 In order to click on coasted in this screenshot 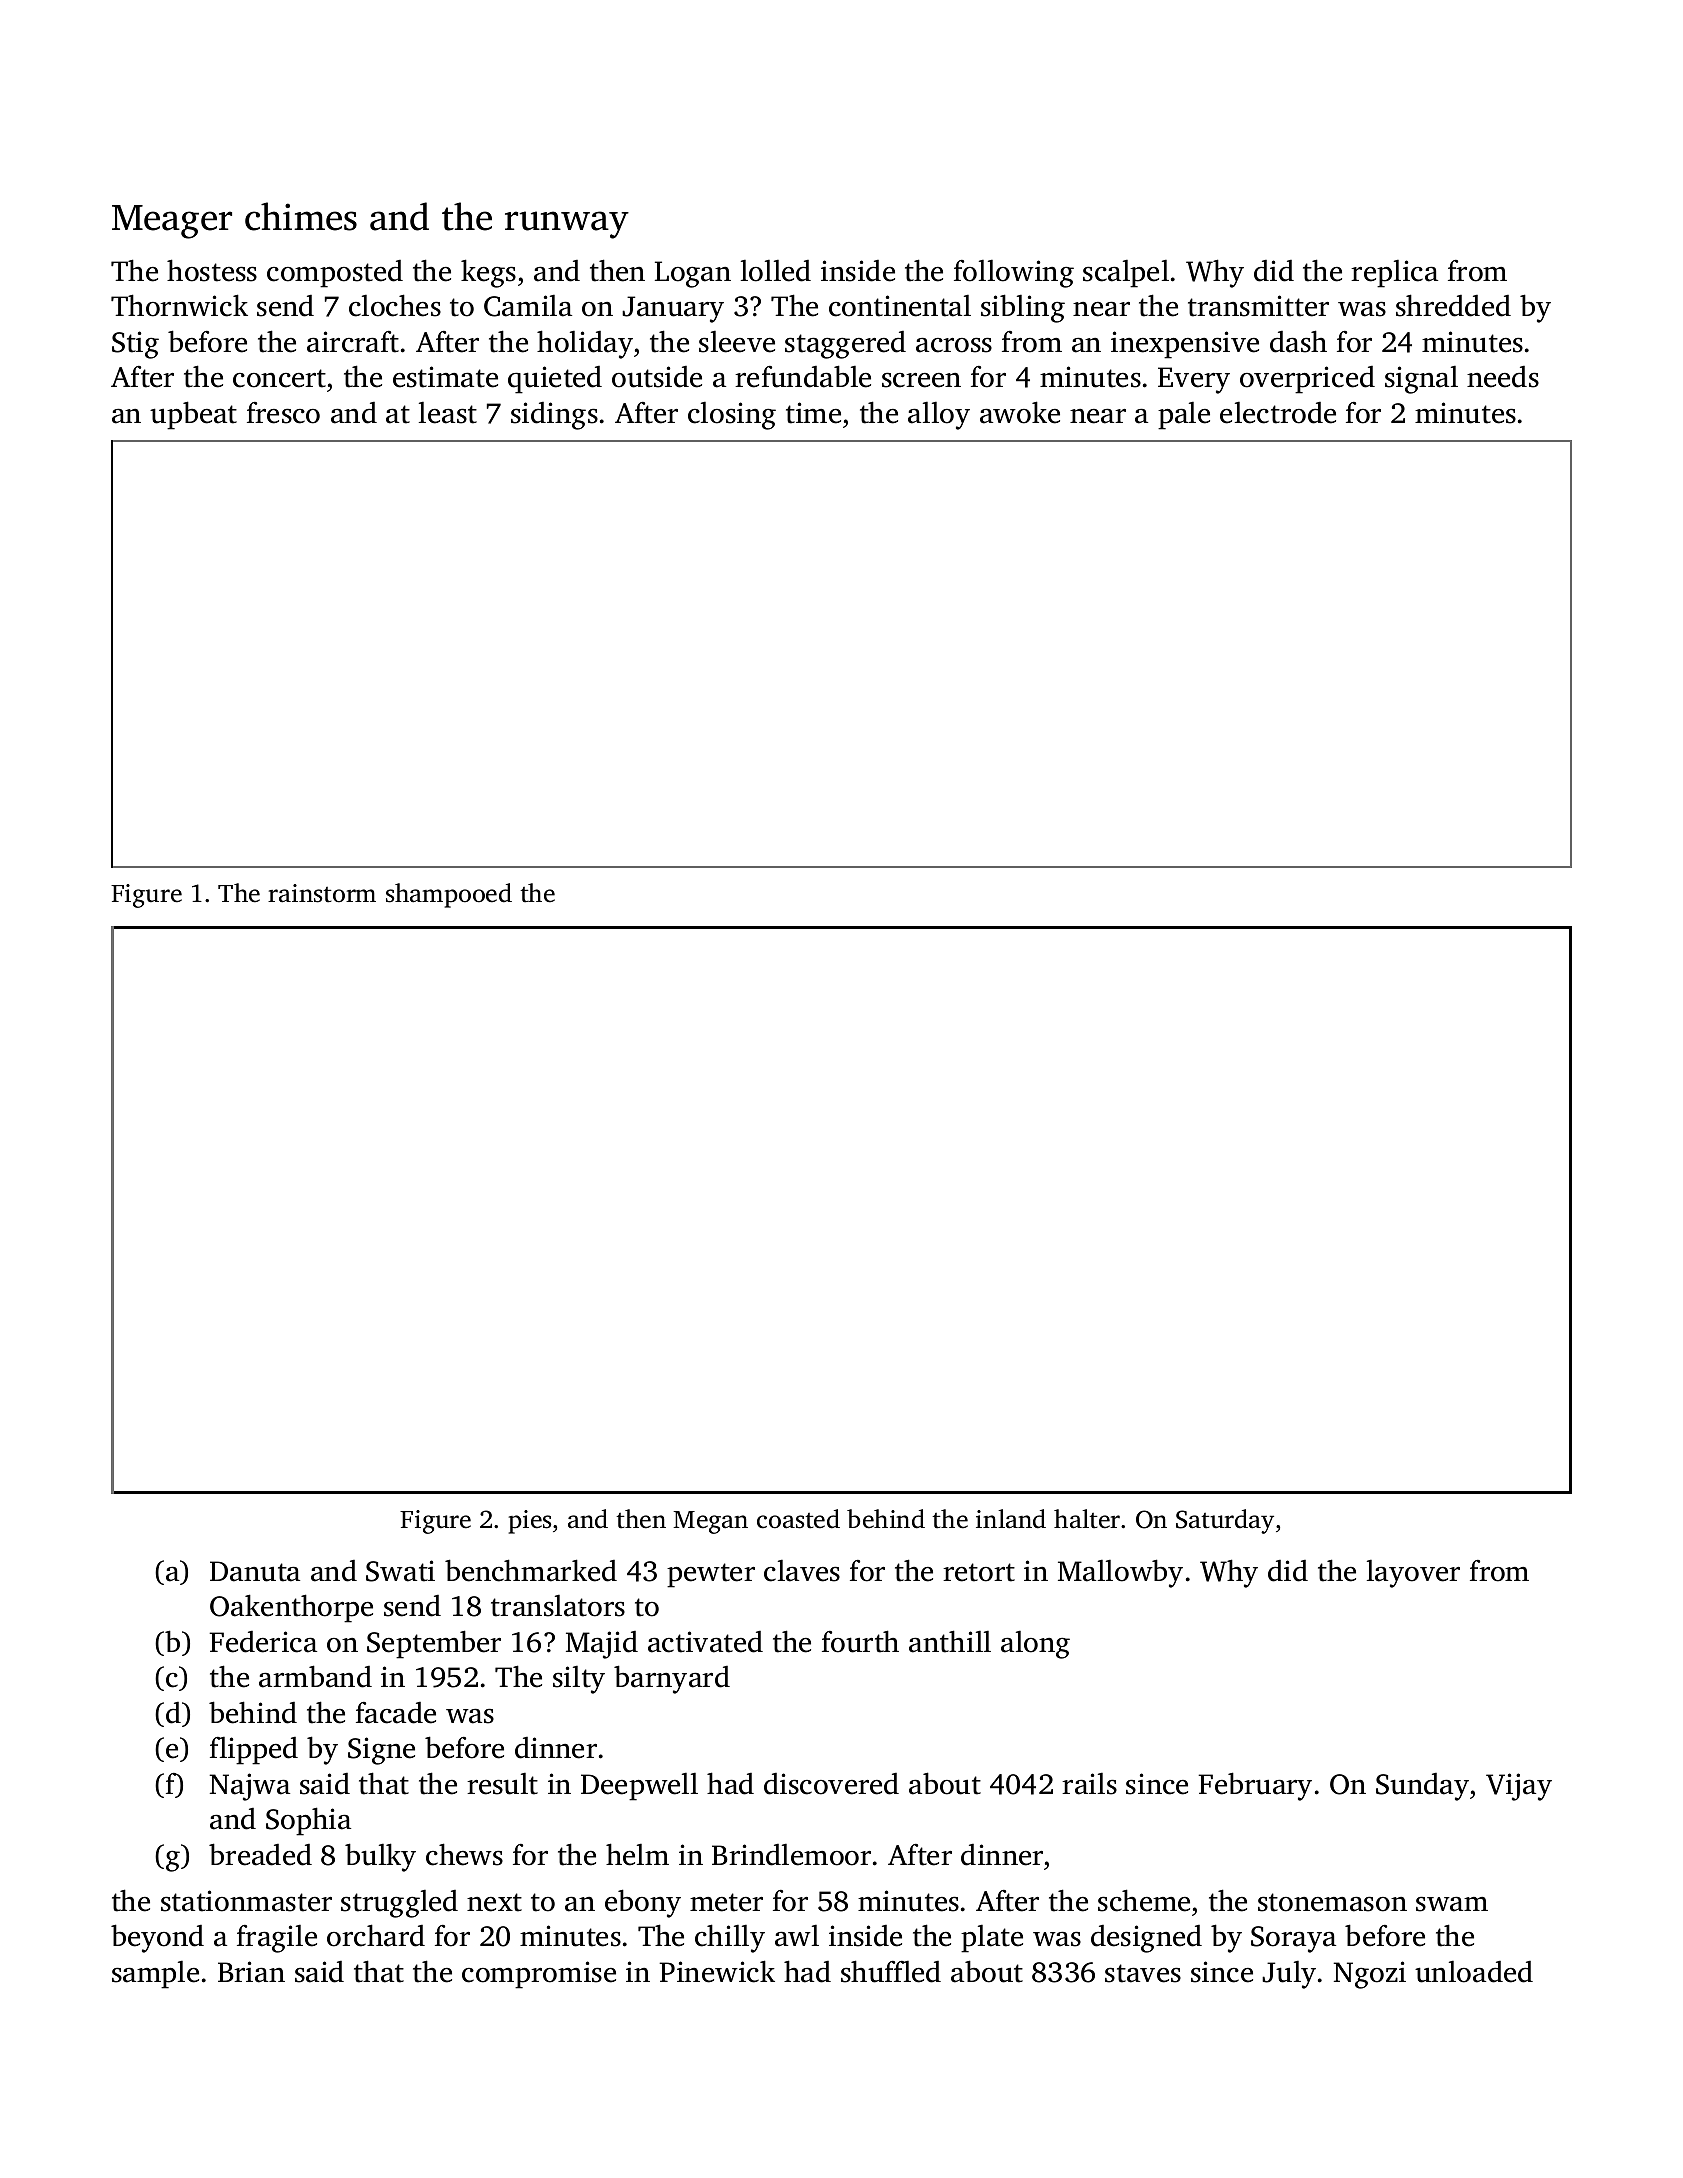, I will do `click(798, 1519)`.
